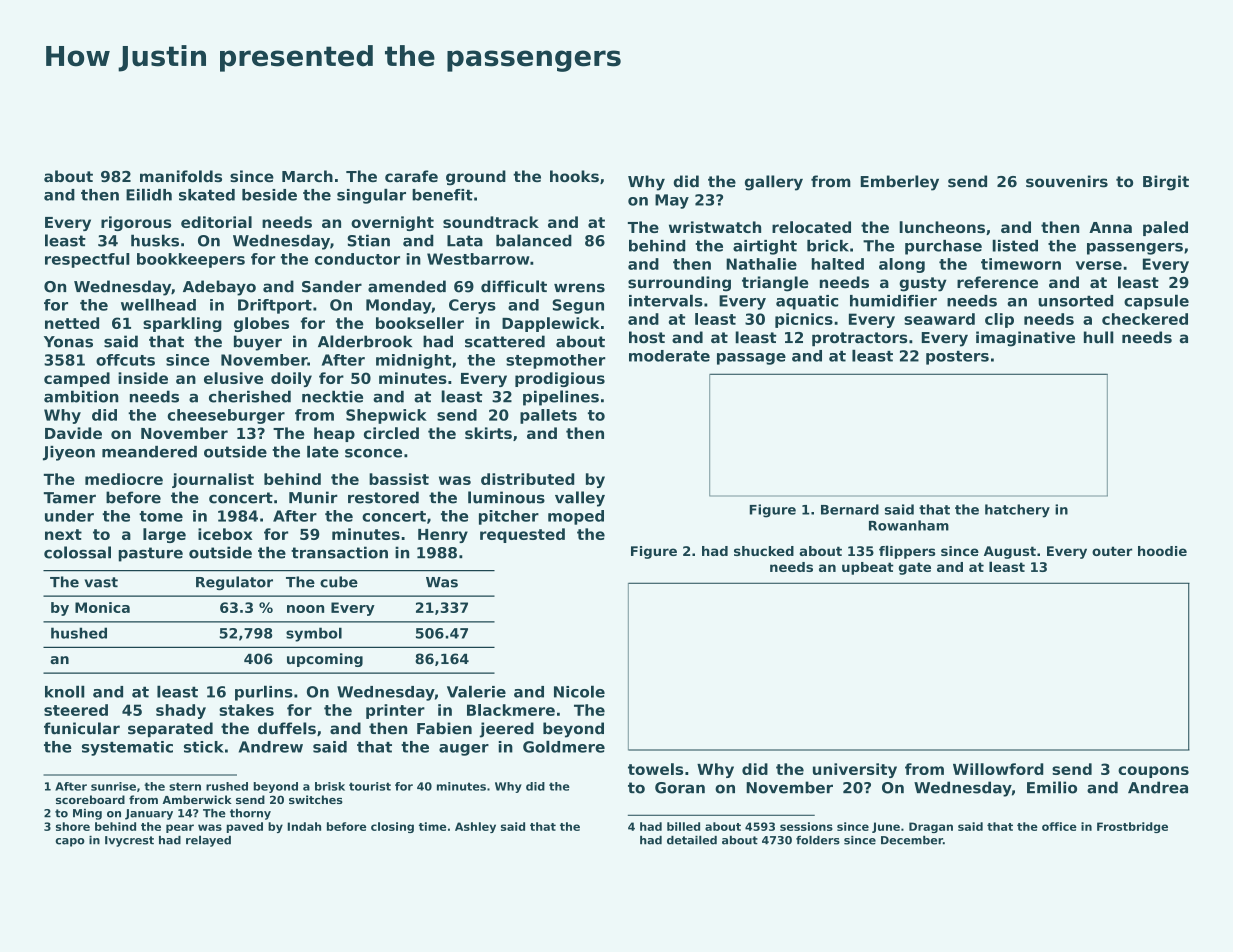  I want to click on duffels, so click(287, 728).
